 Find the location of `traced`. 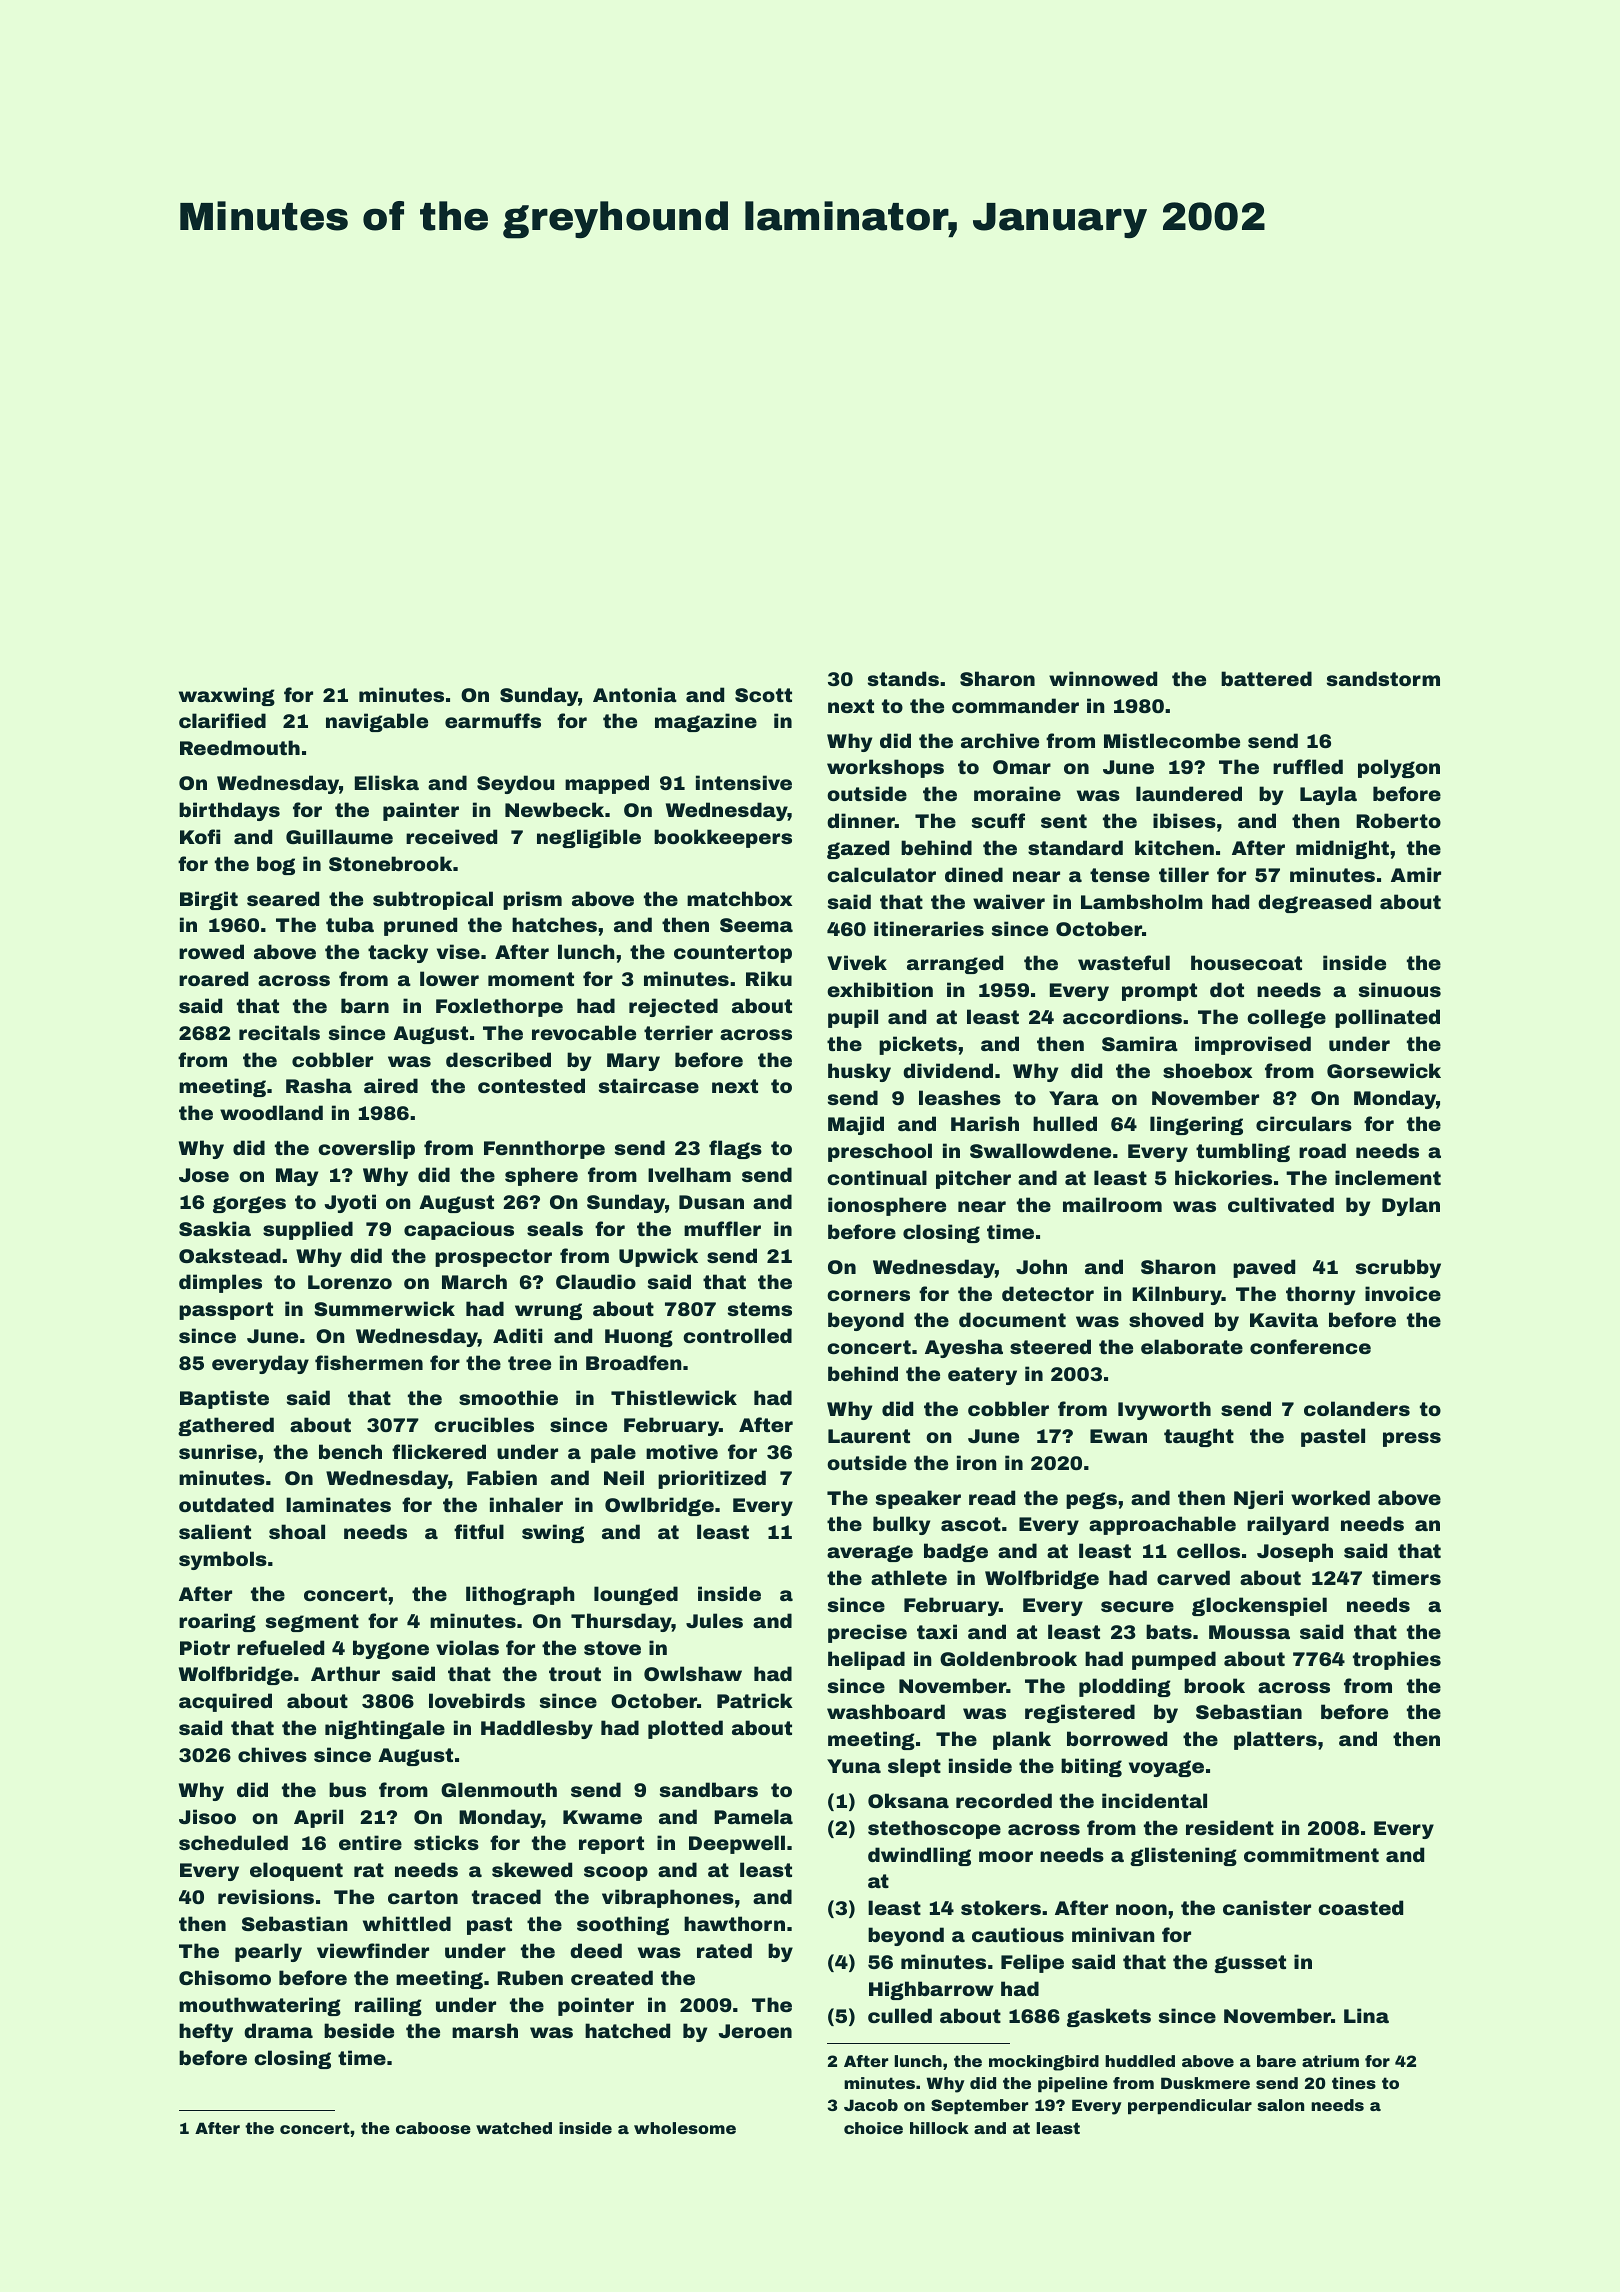

traced is located at coordinates (506, 1896).
